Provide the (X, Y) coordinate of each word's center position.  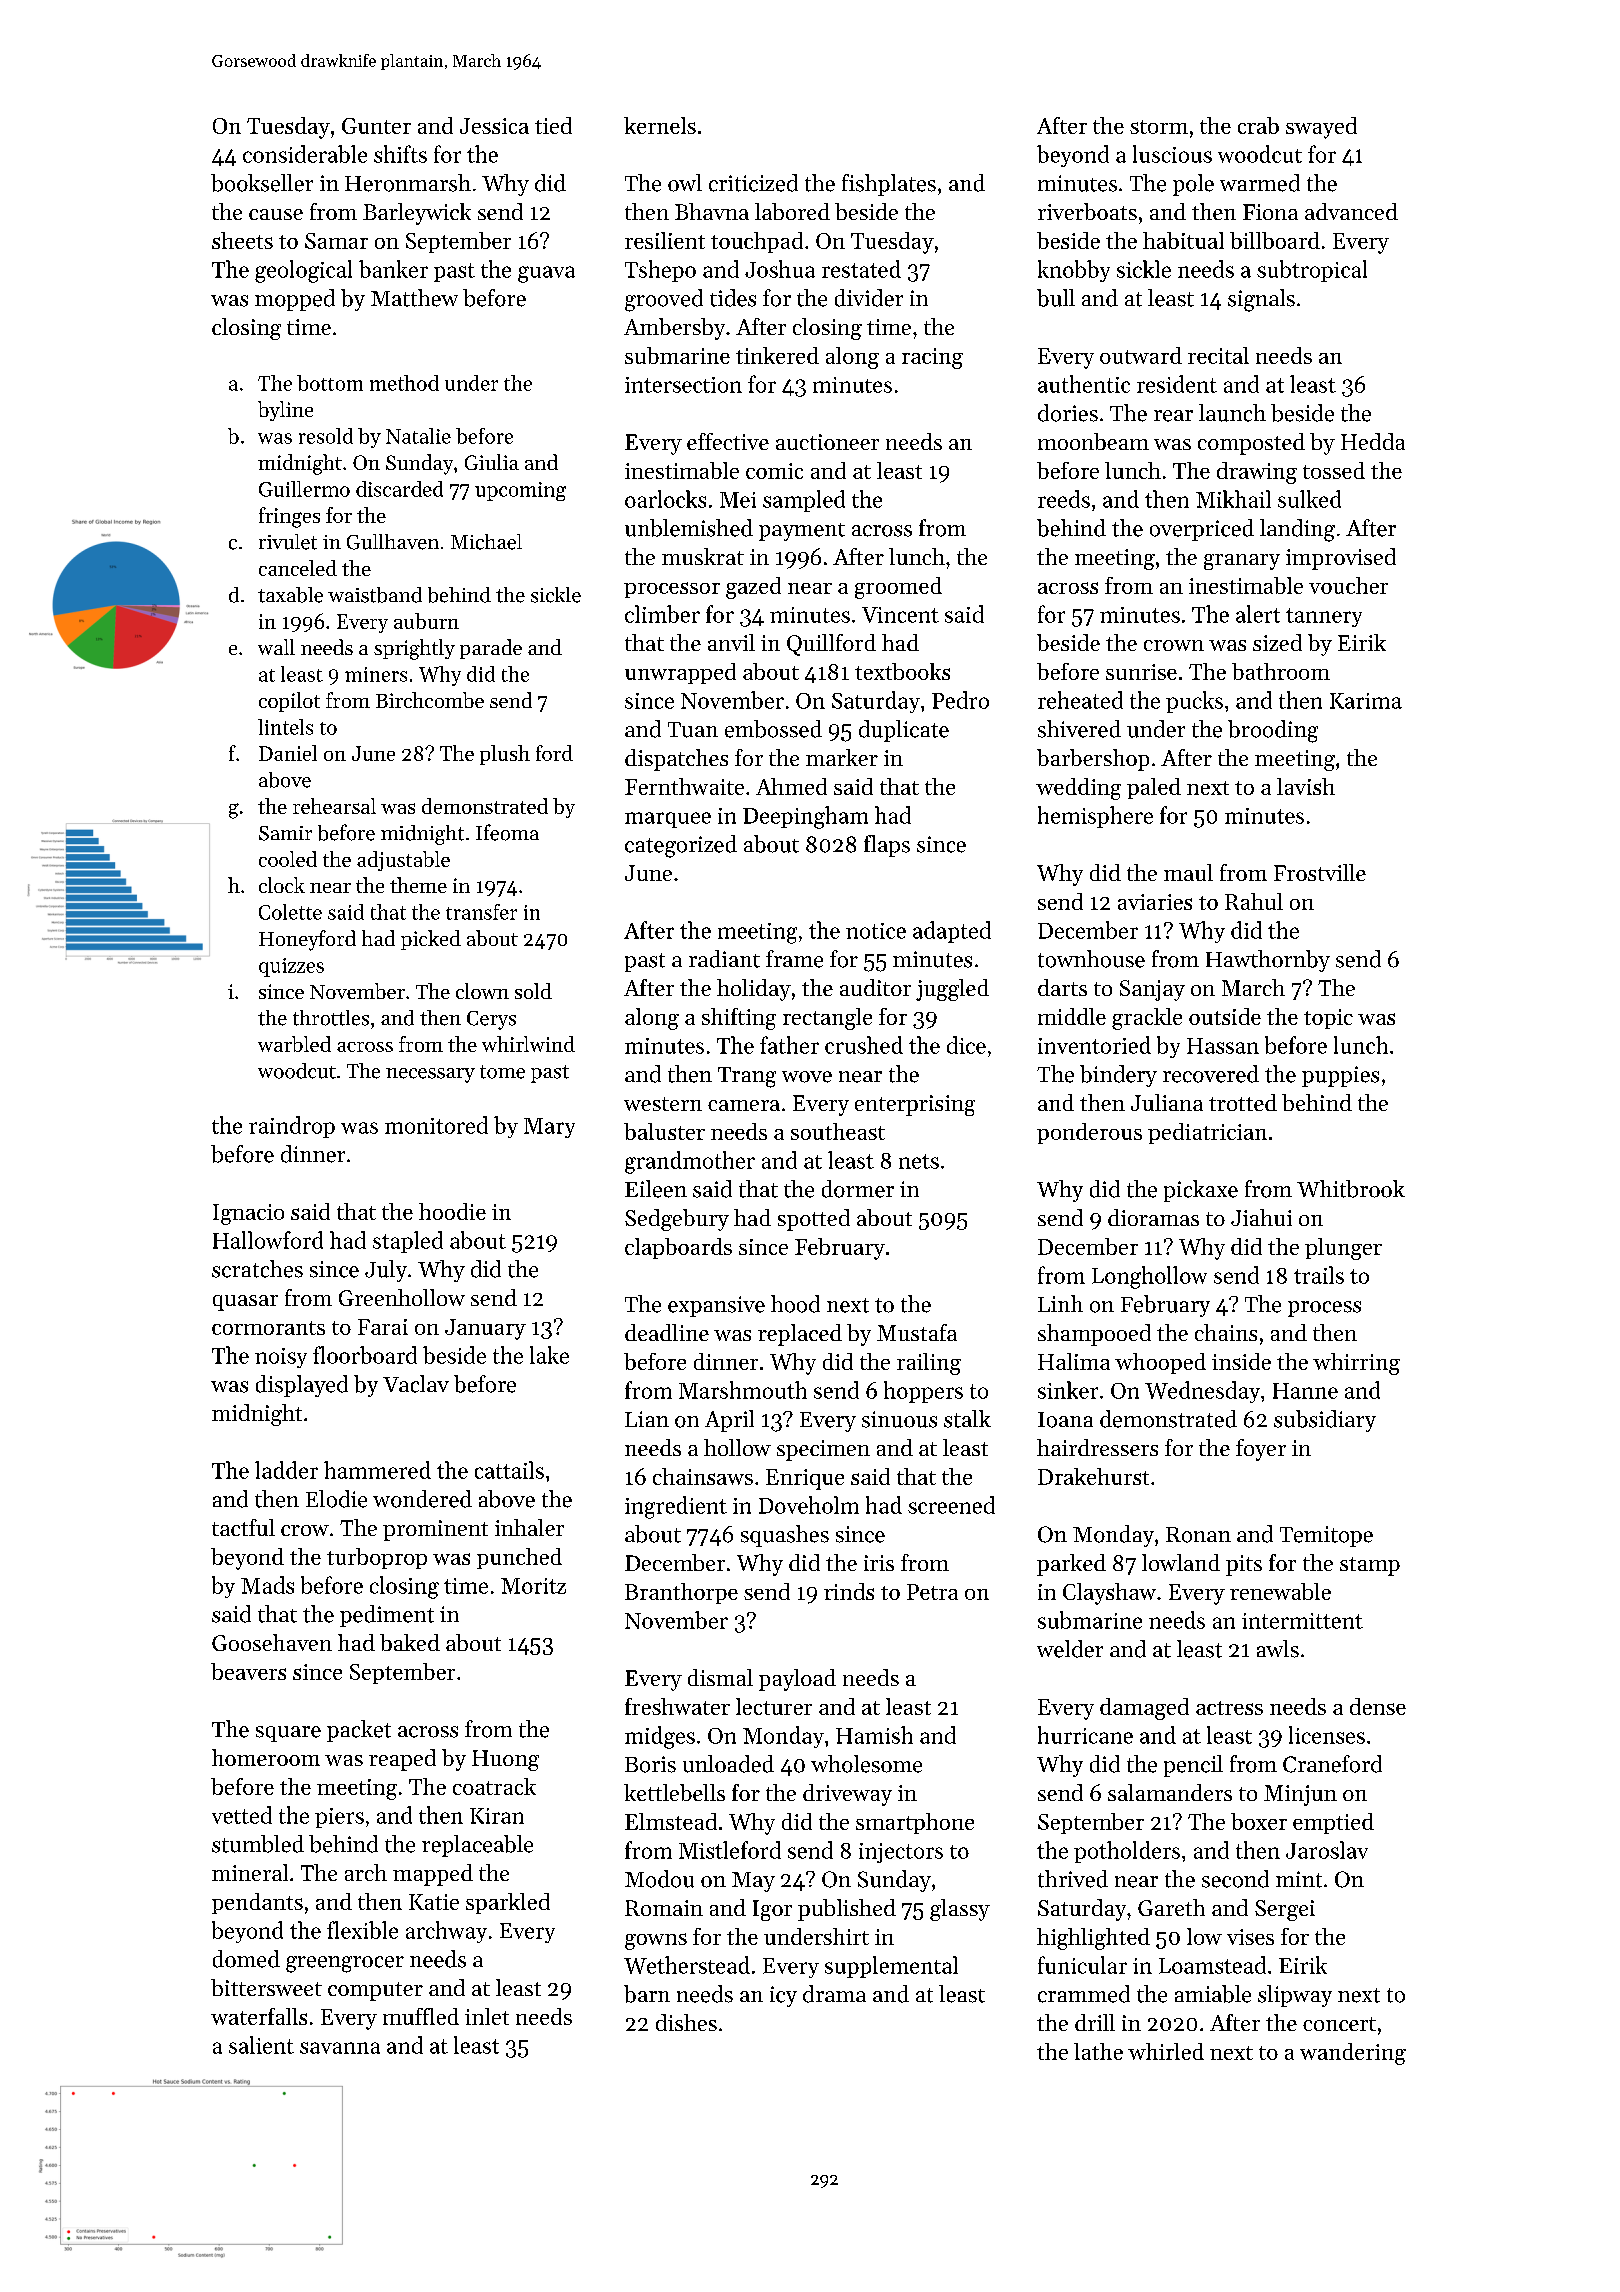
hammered (377, 1470)
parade (491, 649)
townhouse (1091, 959)
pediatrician (1207, 1133)
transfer (481, 912)
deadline (667, 1332)
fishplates (889, 185)
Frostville (1320, 872)
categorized (681, 846)
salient (261, 2045)
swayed (1321, 128)
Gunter (376, 126)
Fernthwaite (684, 786)
